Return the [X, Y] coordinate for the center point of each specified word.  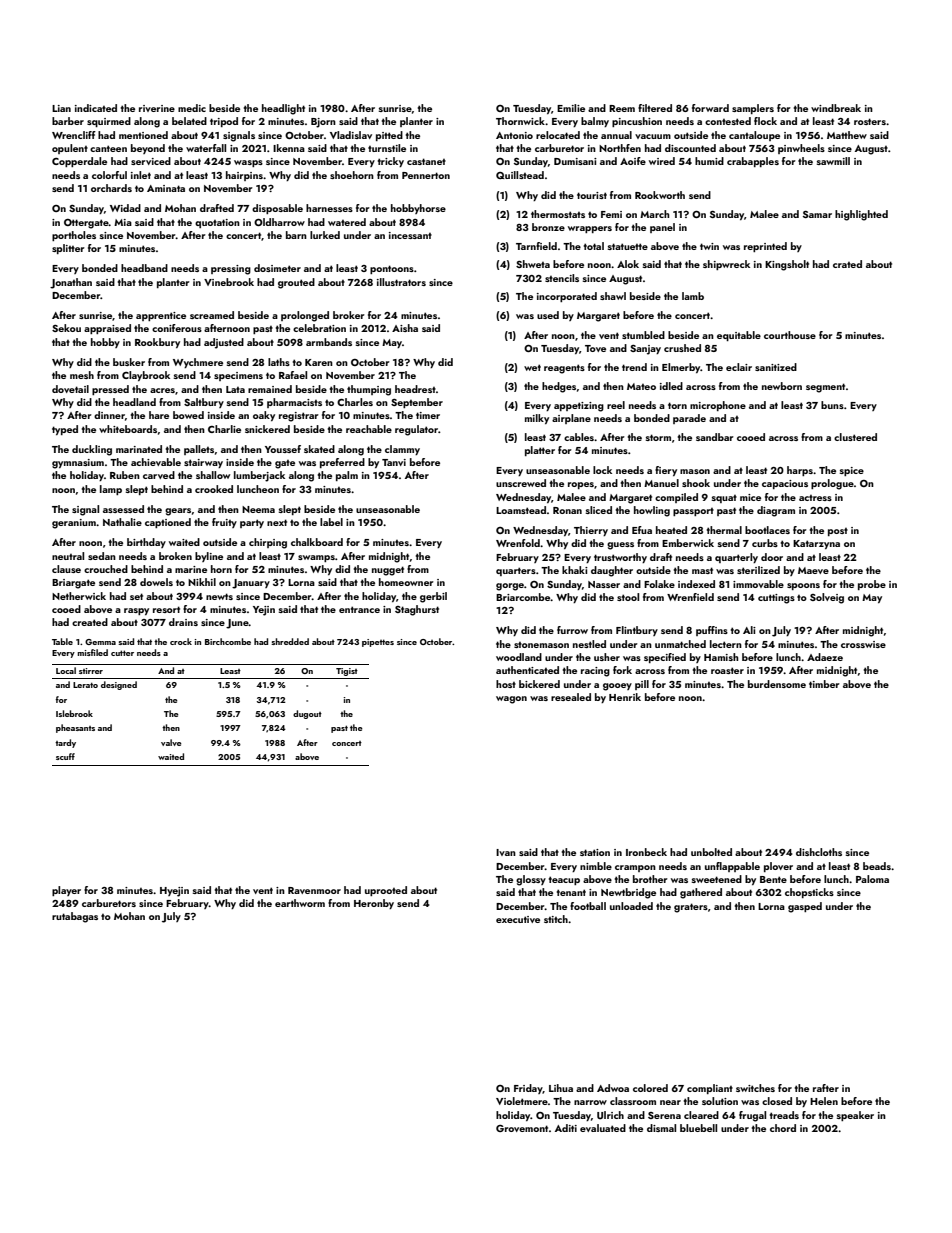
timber [824, 684]
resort [166, 609]
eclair [739, 367]
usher [607, 657]
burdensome [777, 684]
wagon [511, 700]
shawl [613, 296]
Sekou [66, 328]
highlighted [861, 215]
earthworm [300, 903]
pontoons [392, 269]
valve [171, 742]
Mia [123, 222]
